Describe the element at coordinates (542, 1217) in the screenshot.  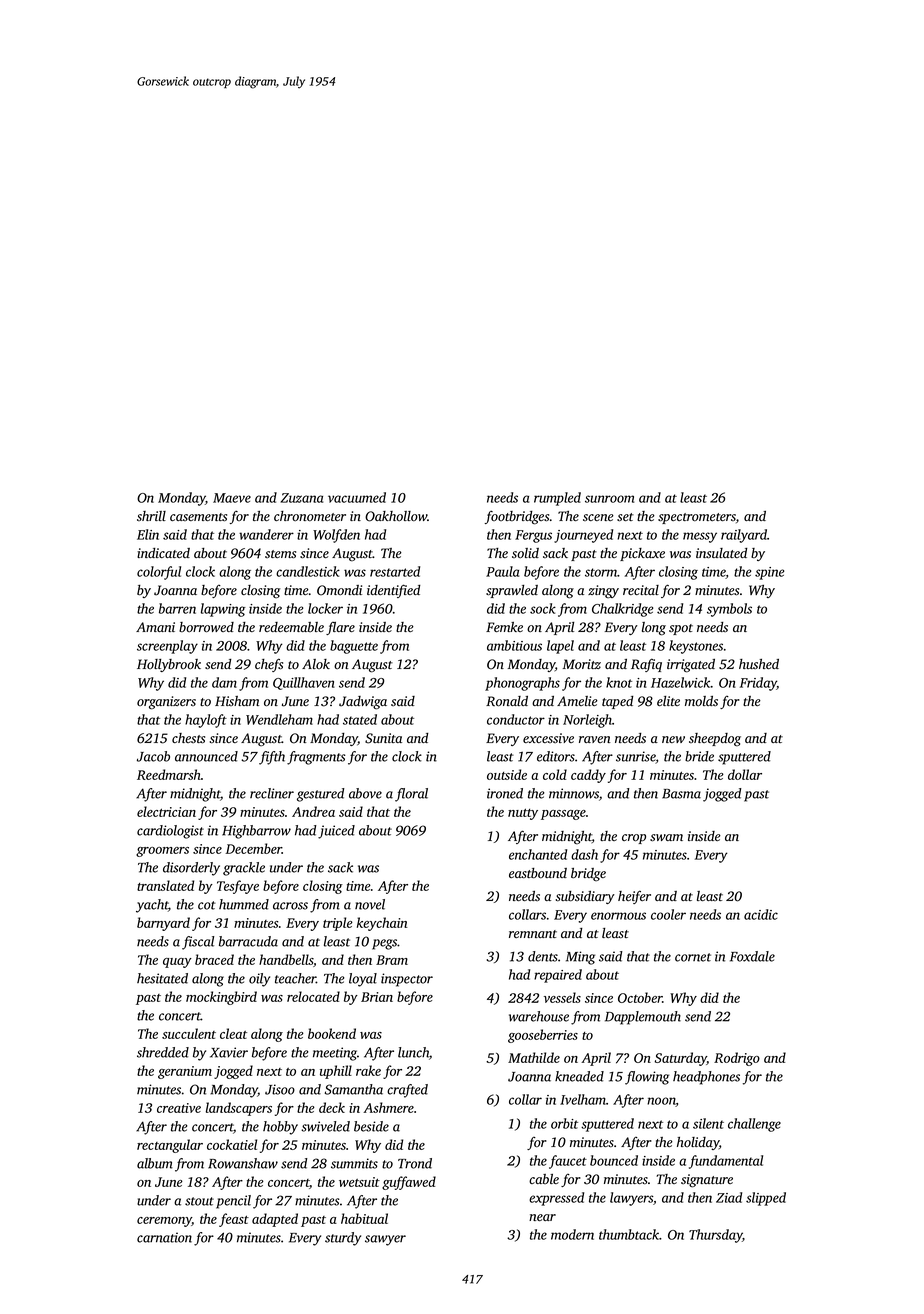
I see `near` at that location.
